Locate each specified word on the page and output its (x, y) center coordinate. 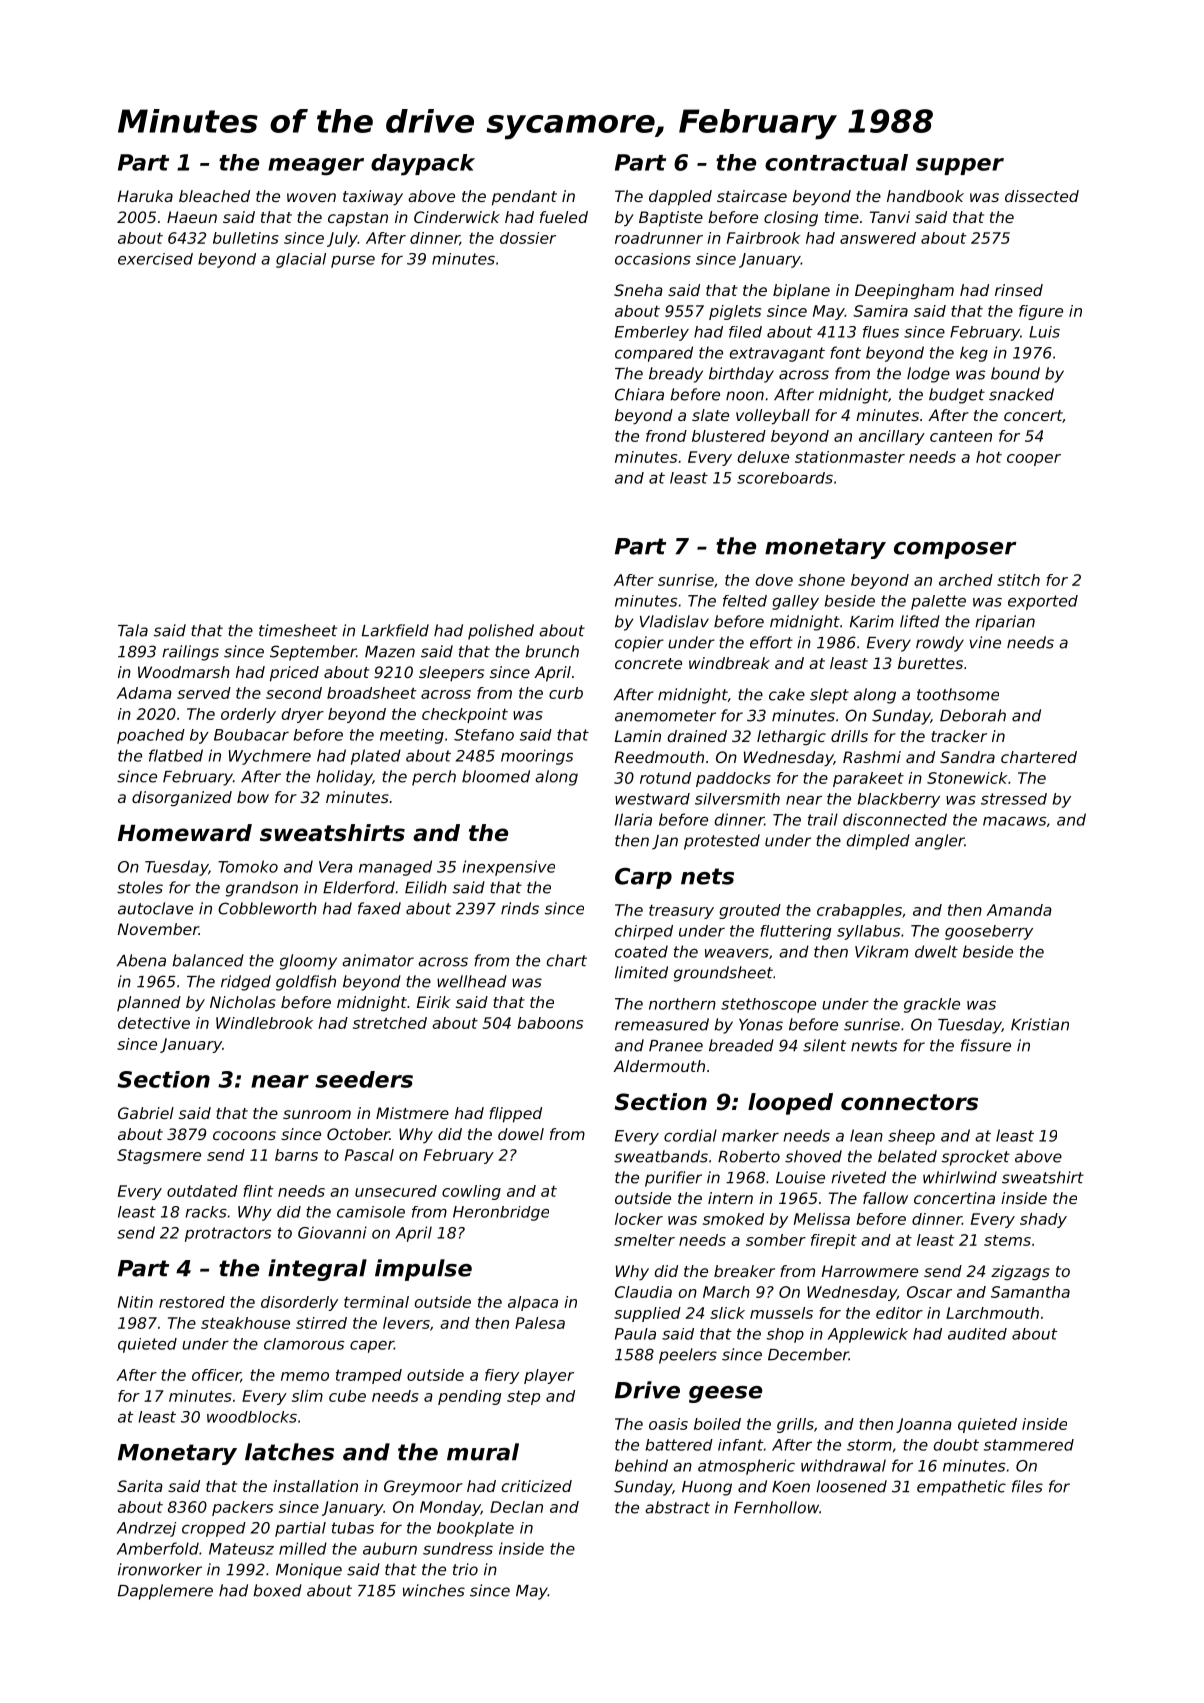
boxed (277, 1590)
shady (1043, 1220)
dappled (680, 198)
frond (666, 436)
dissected (1042, 196)
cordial (690, 1135)
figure (1041, 312)
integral (317, 1270)
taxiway (373, 198)
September (313, 653)
